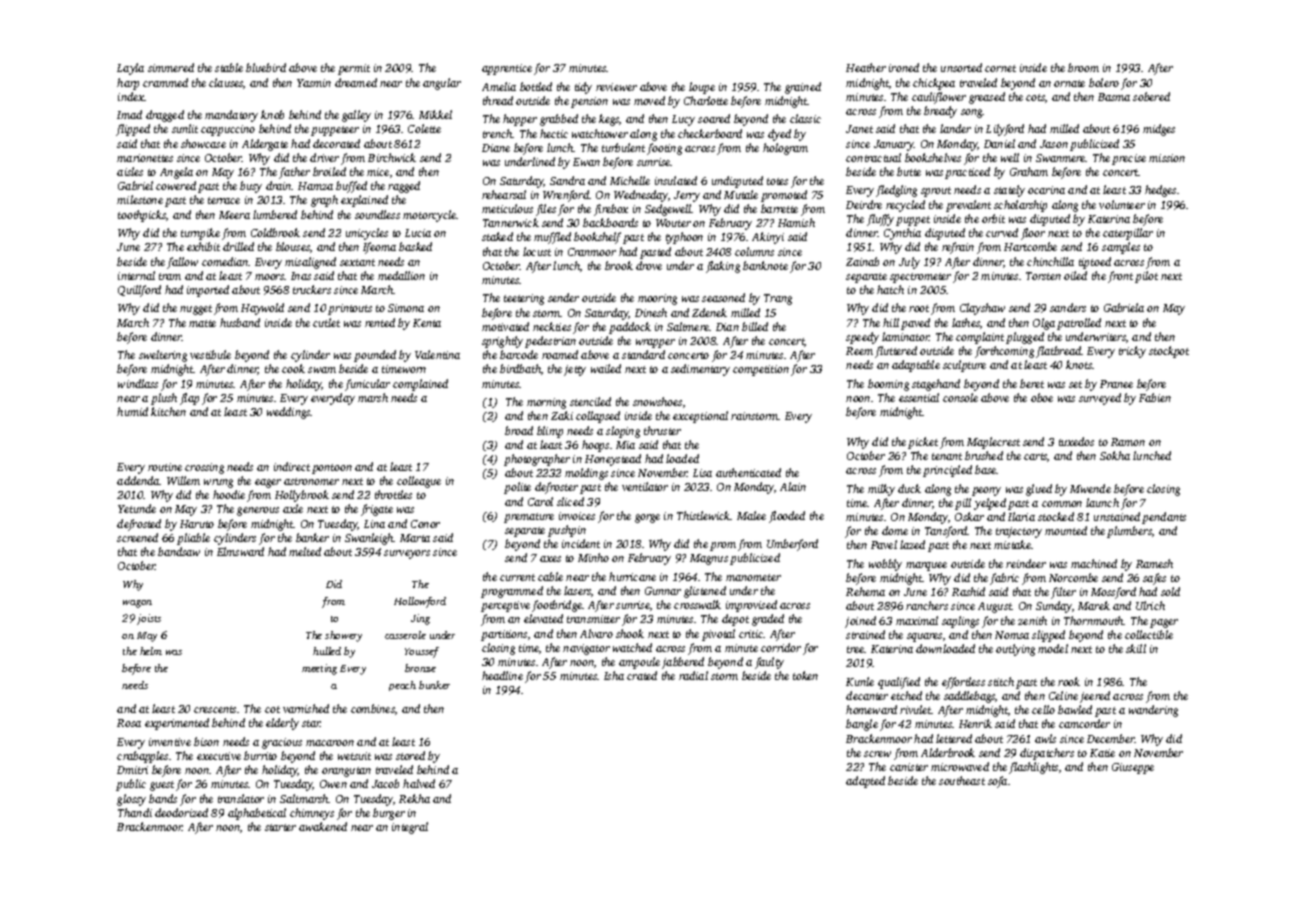  What do you see at coordinates (1133, 768) in the screenshot?
I see `Giuseppe` at bounding box center [1133, 768].
